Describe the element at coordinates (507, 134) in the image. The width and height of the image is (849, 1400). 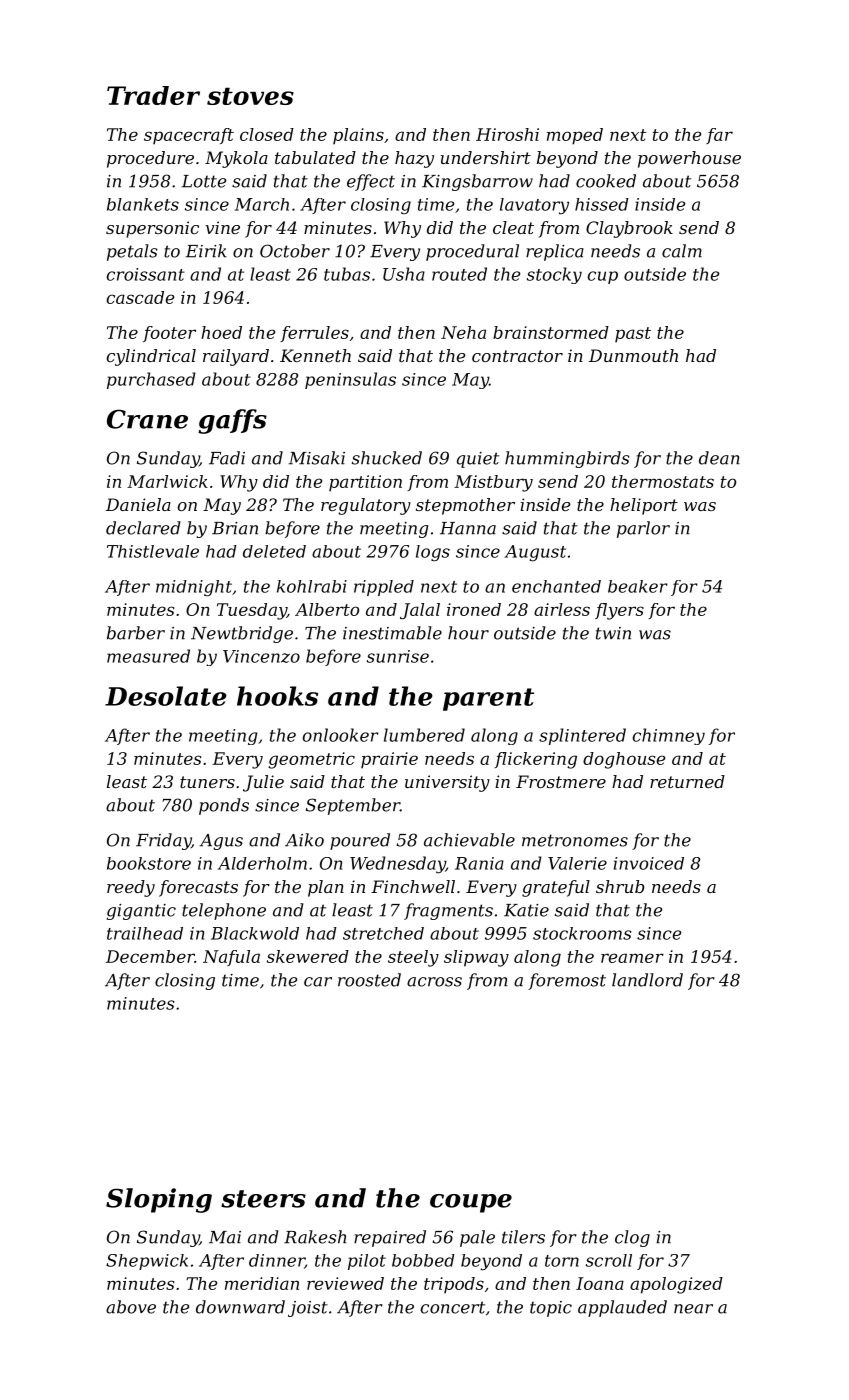
I see `Hiroshi` at that location.
